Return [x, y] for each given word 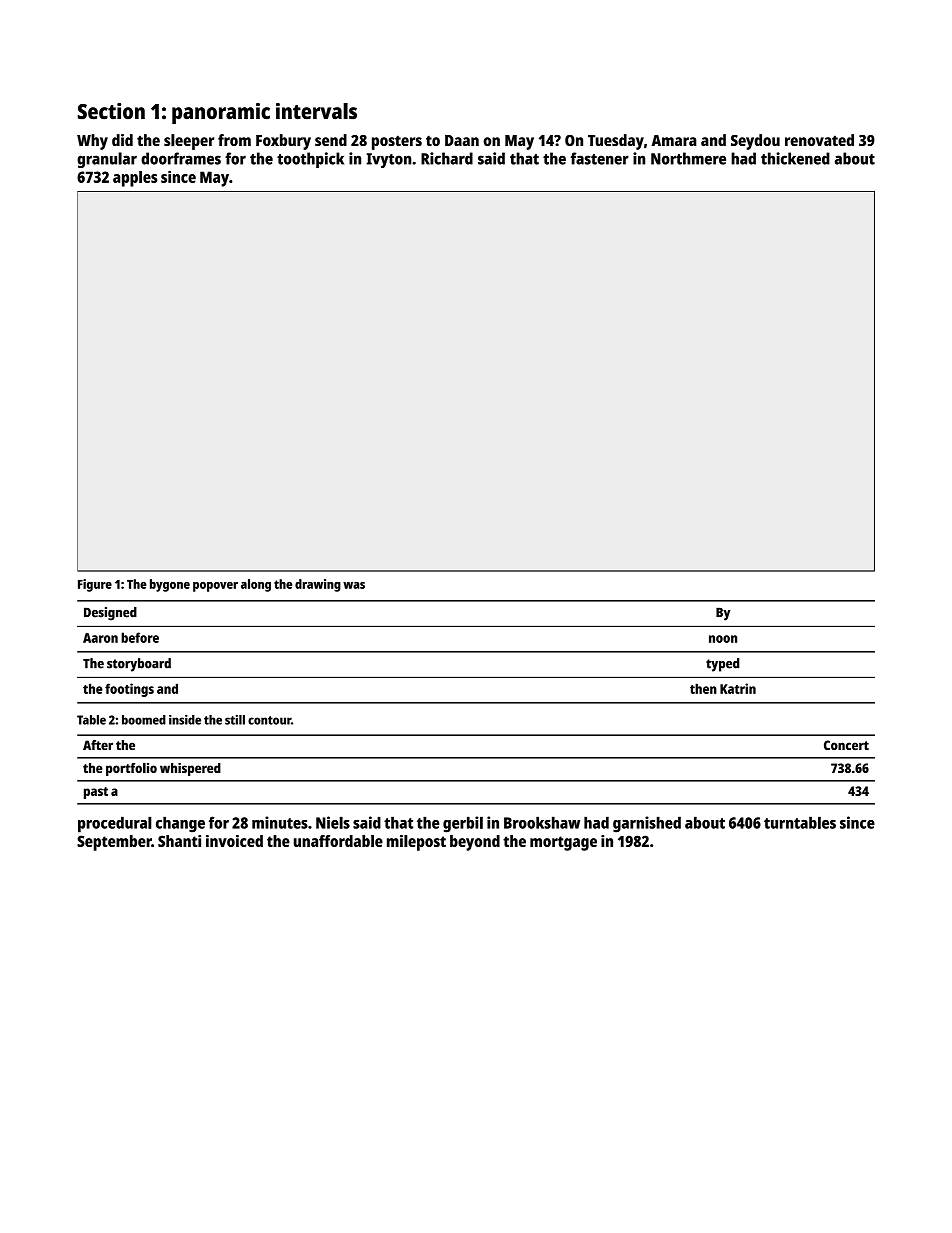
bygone [170, 585]
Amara [674, 140]
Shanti [179, 841]
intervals [316, 111]
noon [723, 639]
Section [111, 111]
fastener [600, 158]
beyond [475, 843]
